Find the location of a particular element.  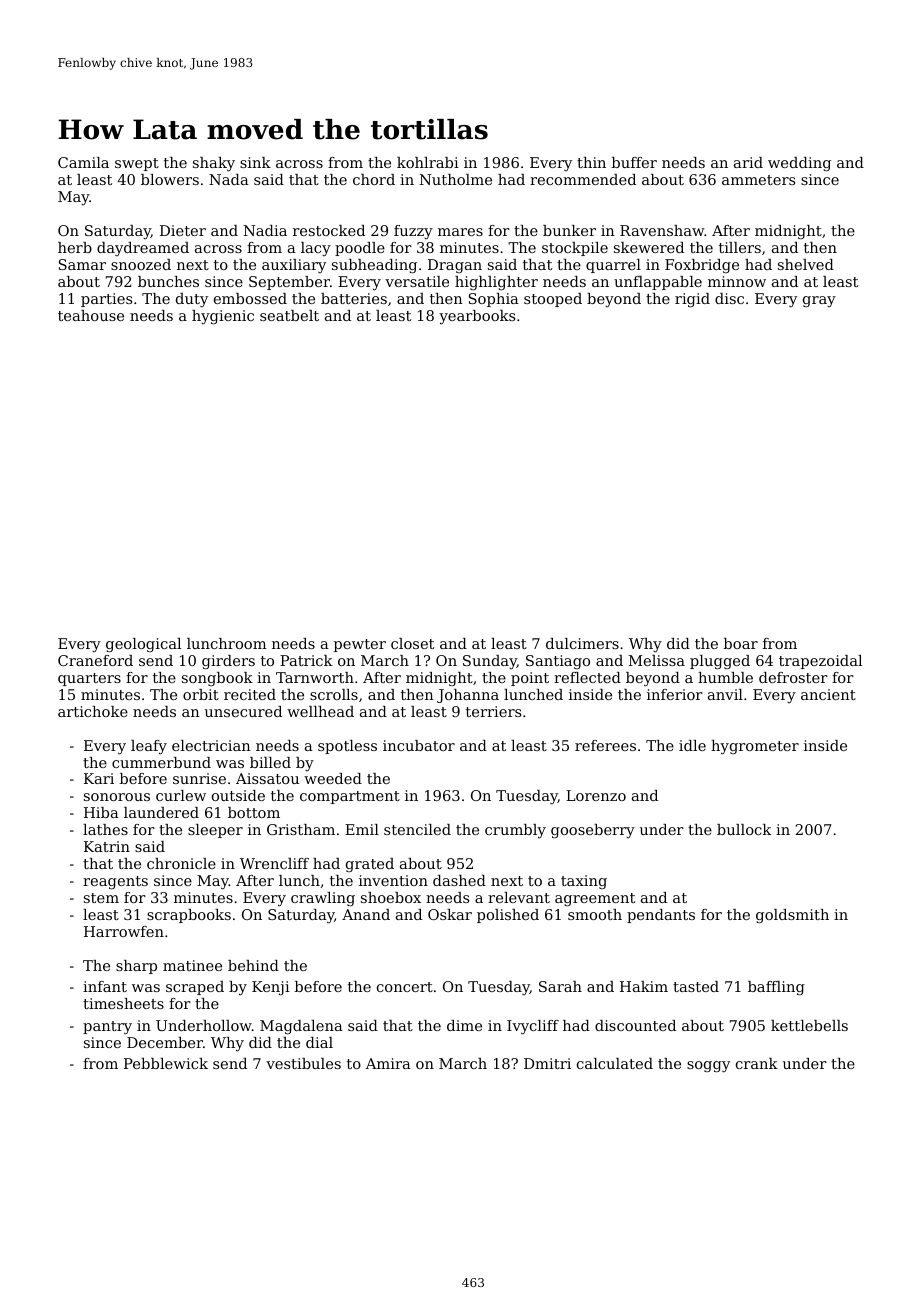

daydreamed is located at coordinates (143, 249).
